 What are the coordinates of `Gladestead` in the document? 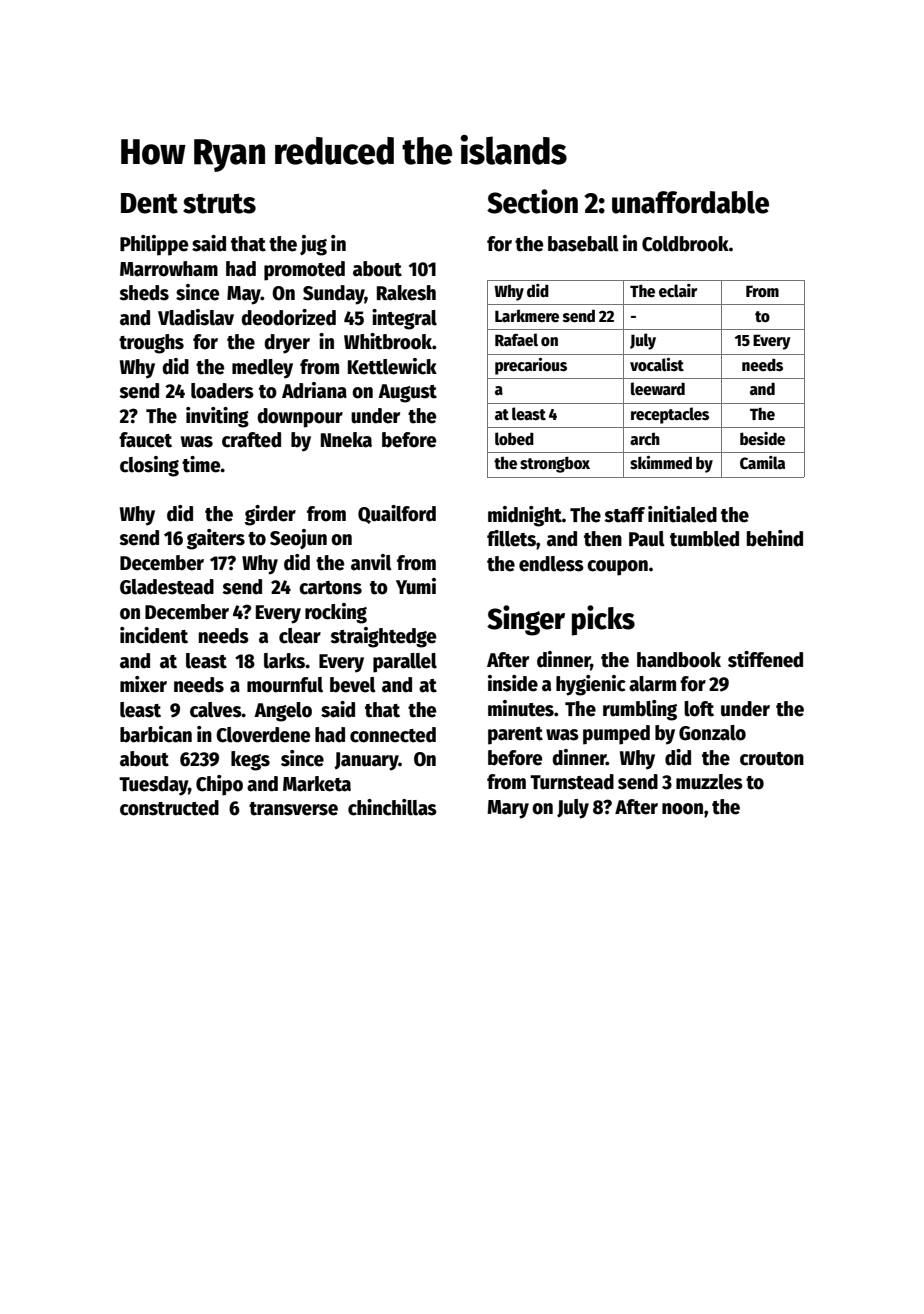 It's located at (167, 587).
